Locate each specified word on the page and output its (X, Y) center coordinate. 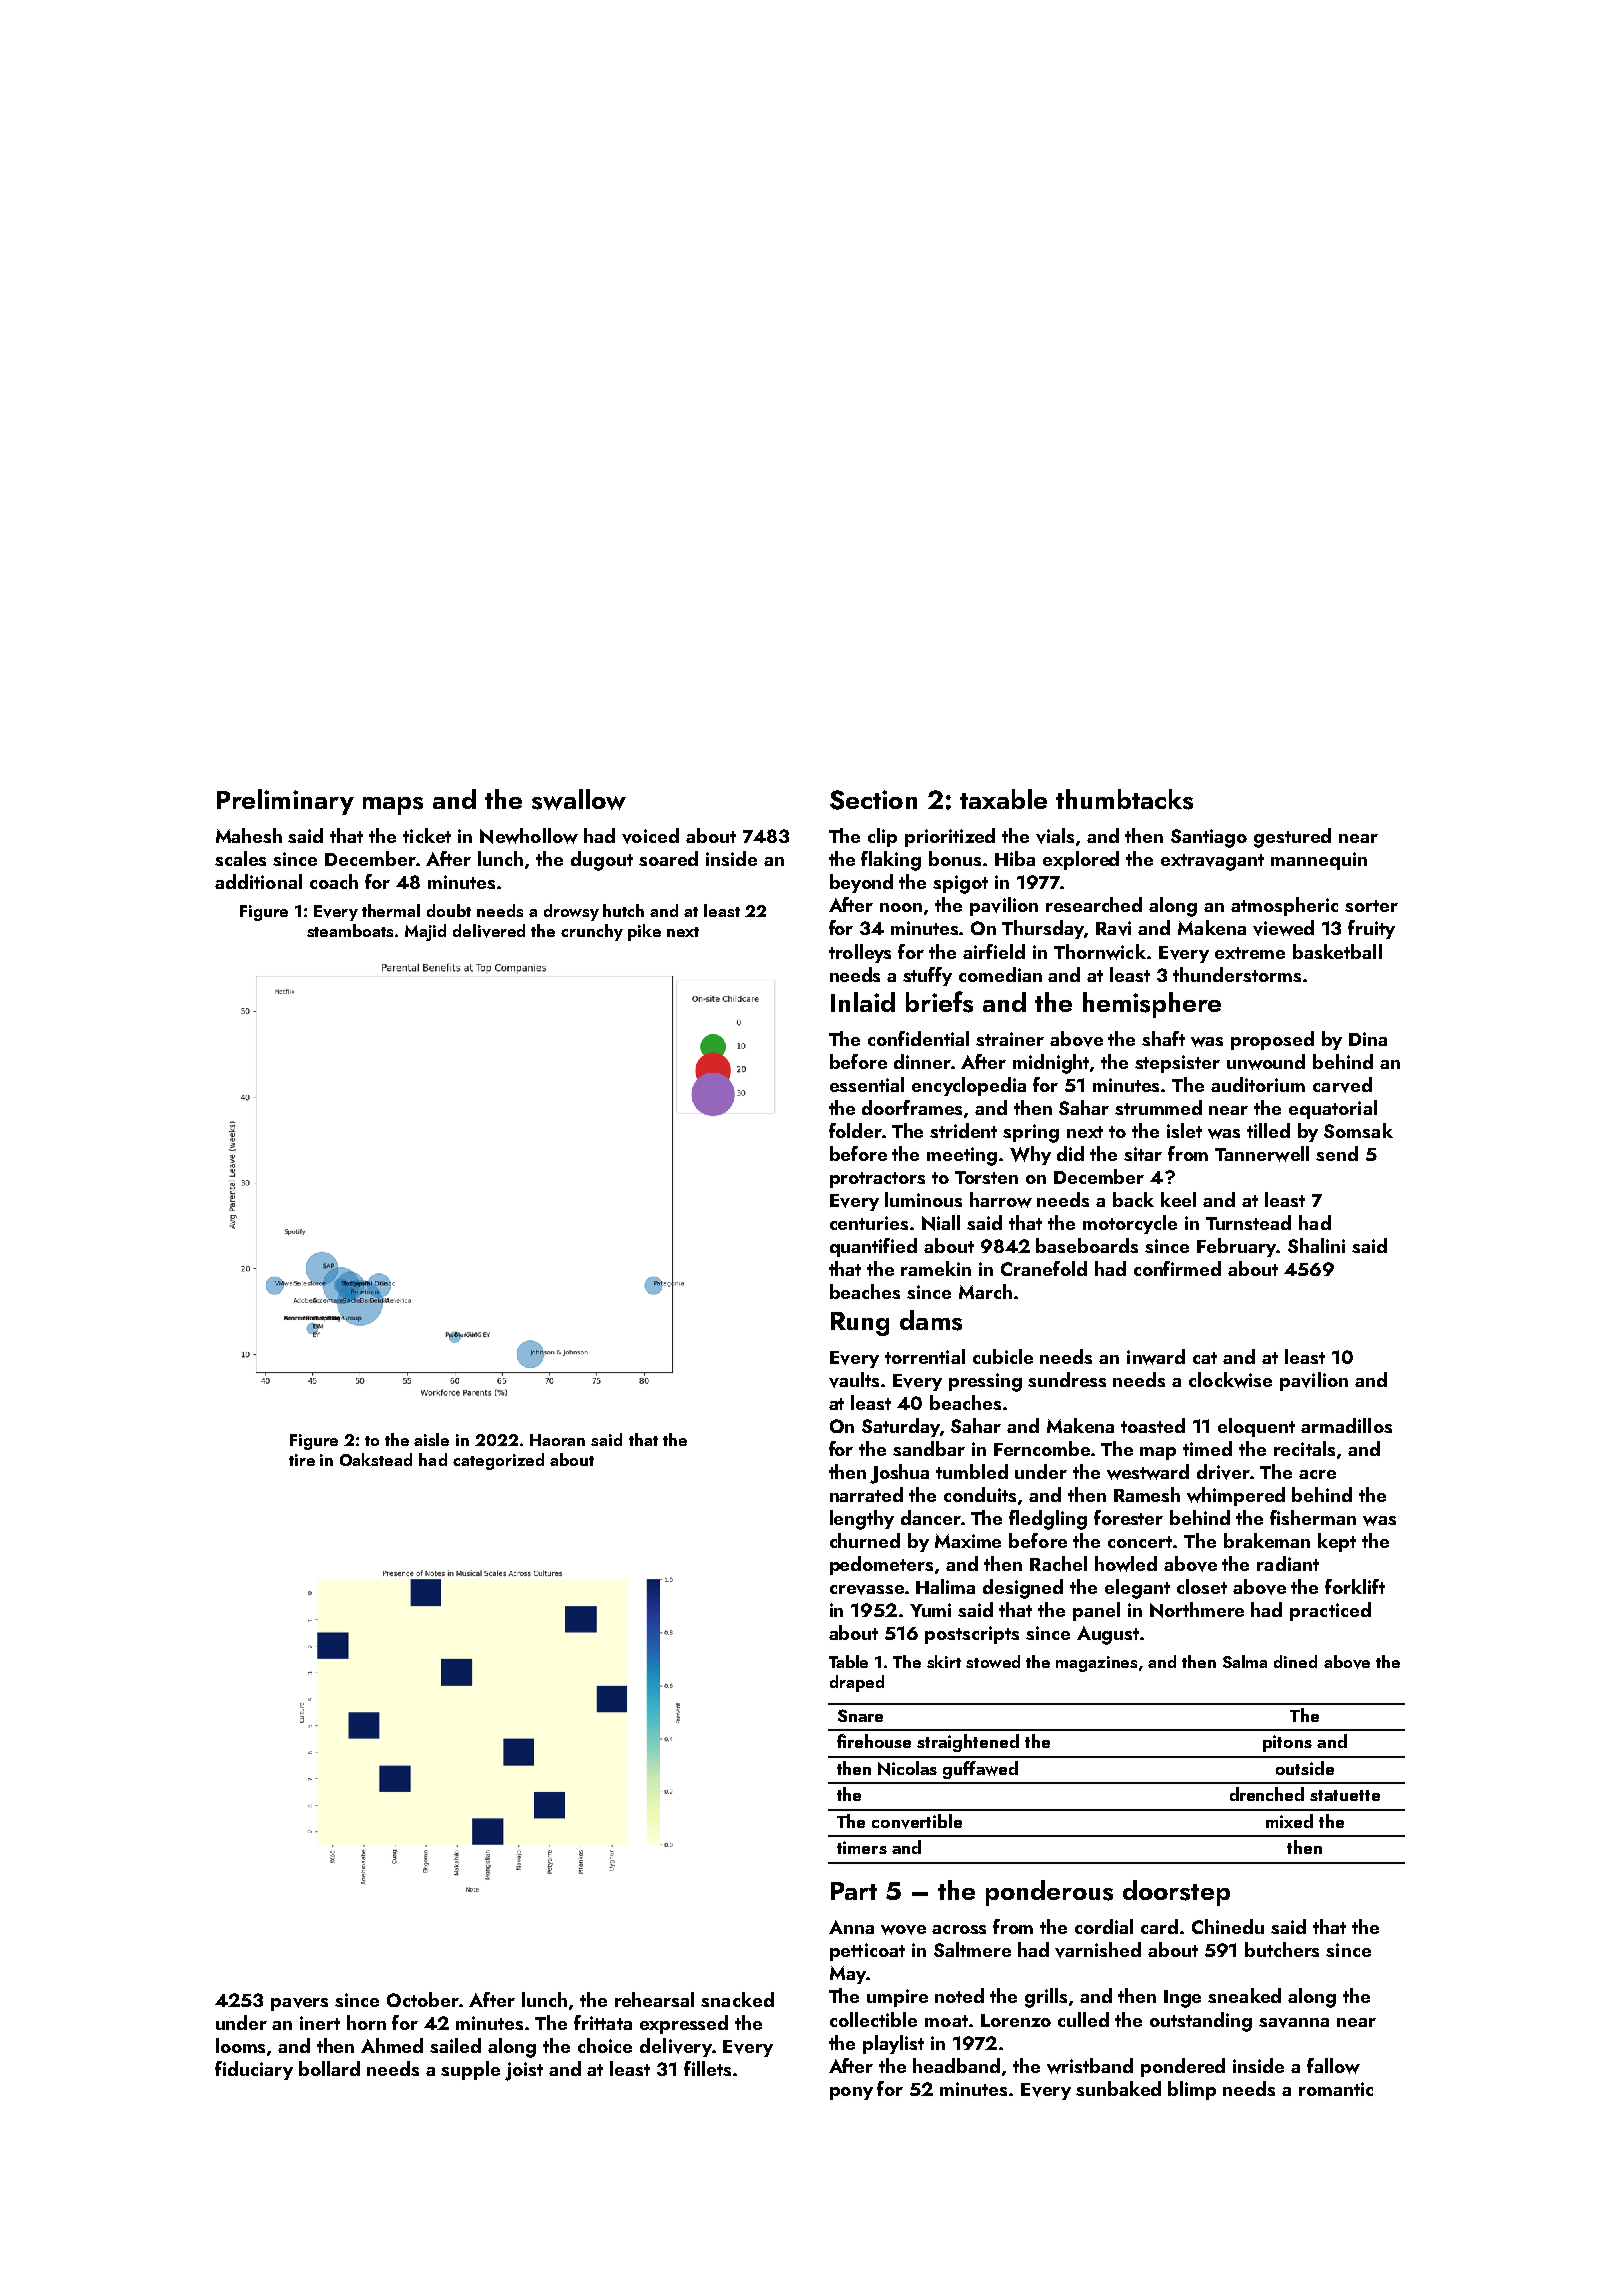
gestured (1292, 838)
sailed (455, 2045)
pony (851, 2093)
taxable (1003, 799)
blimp (1192, 2090)
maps (393, 806)
